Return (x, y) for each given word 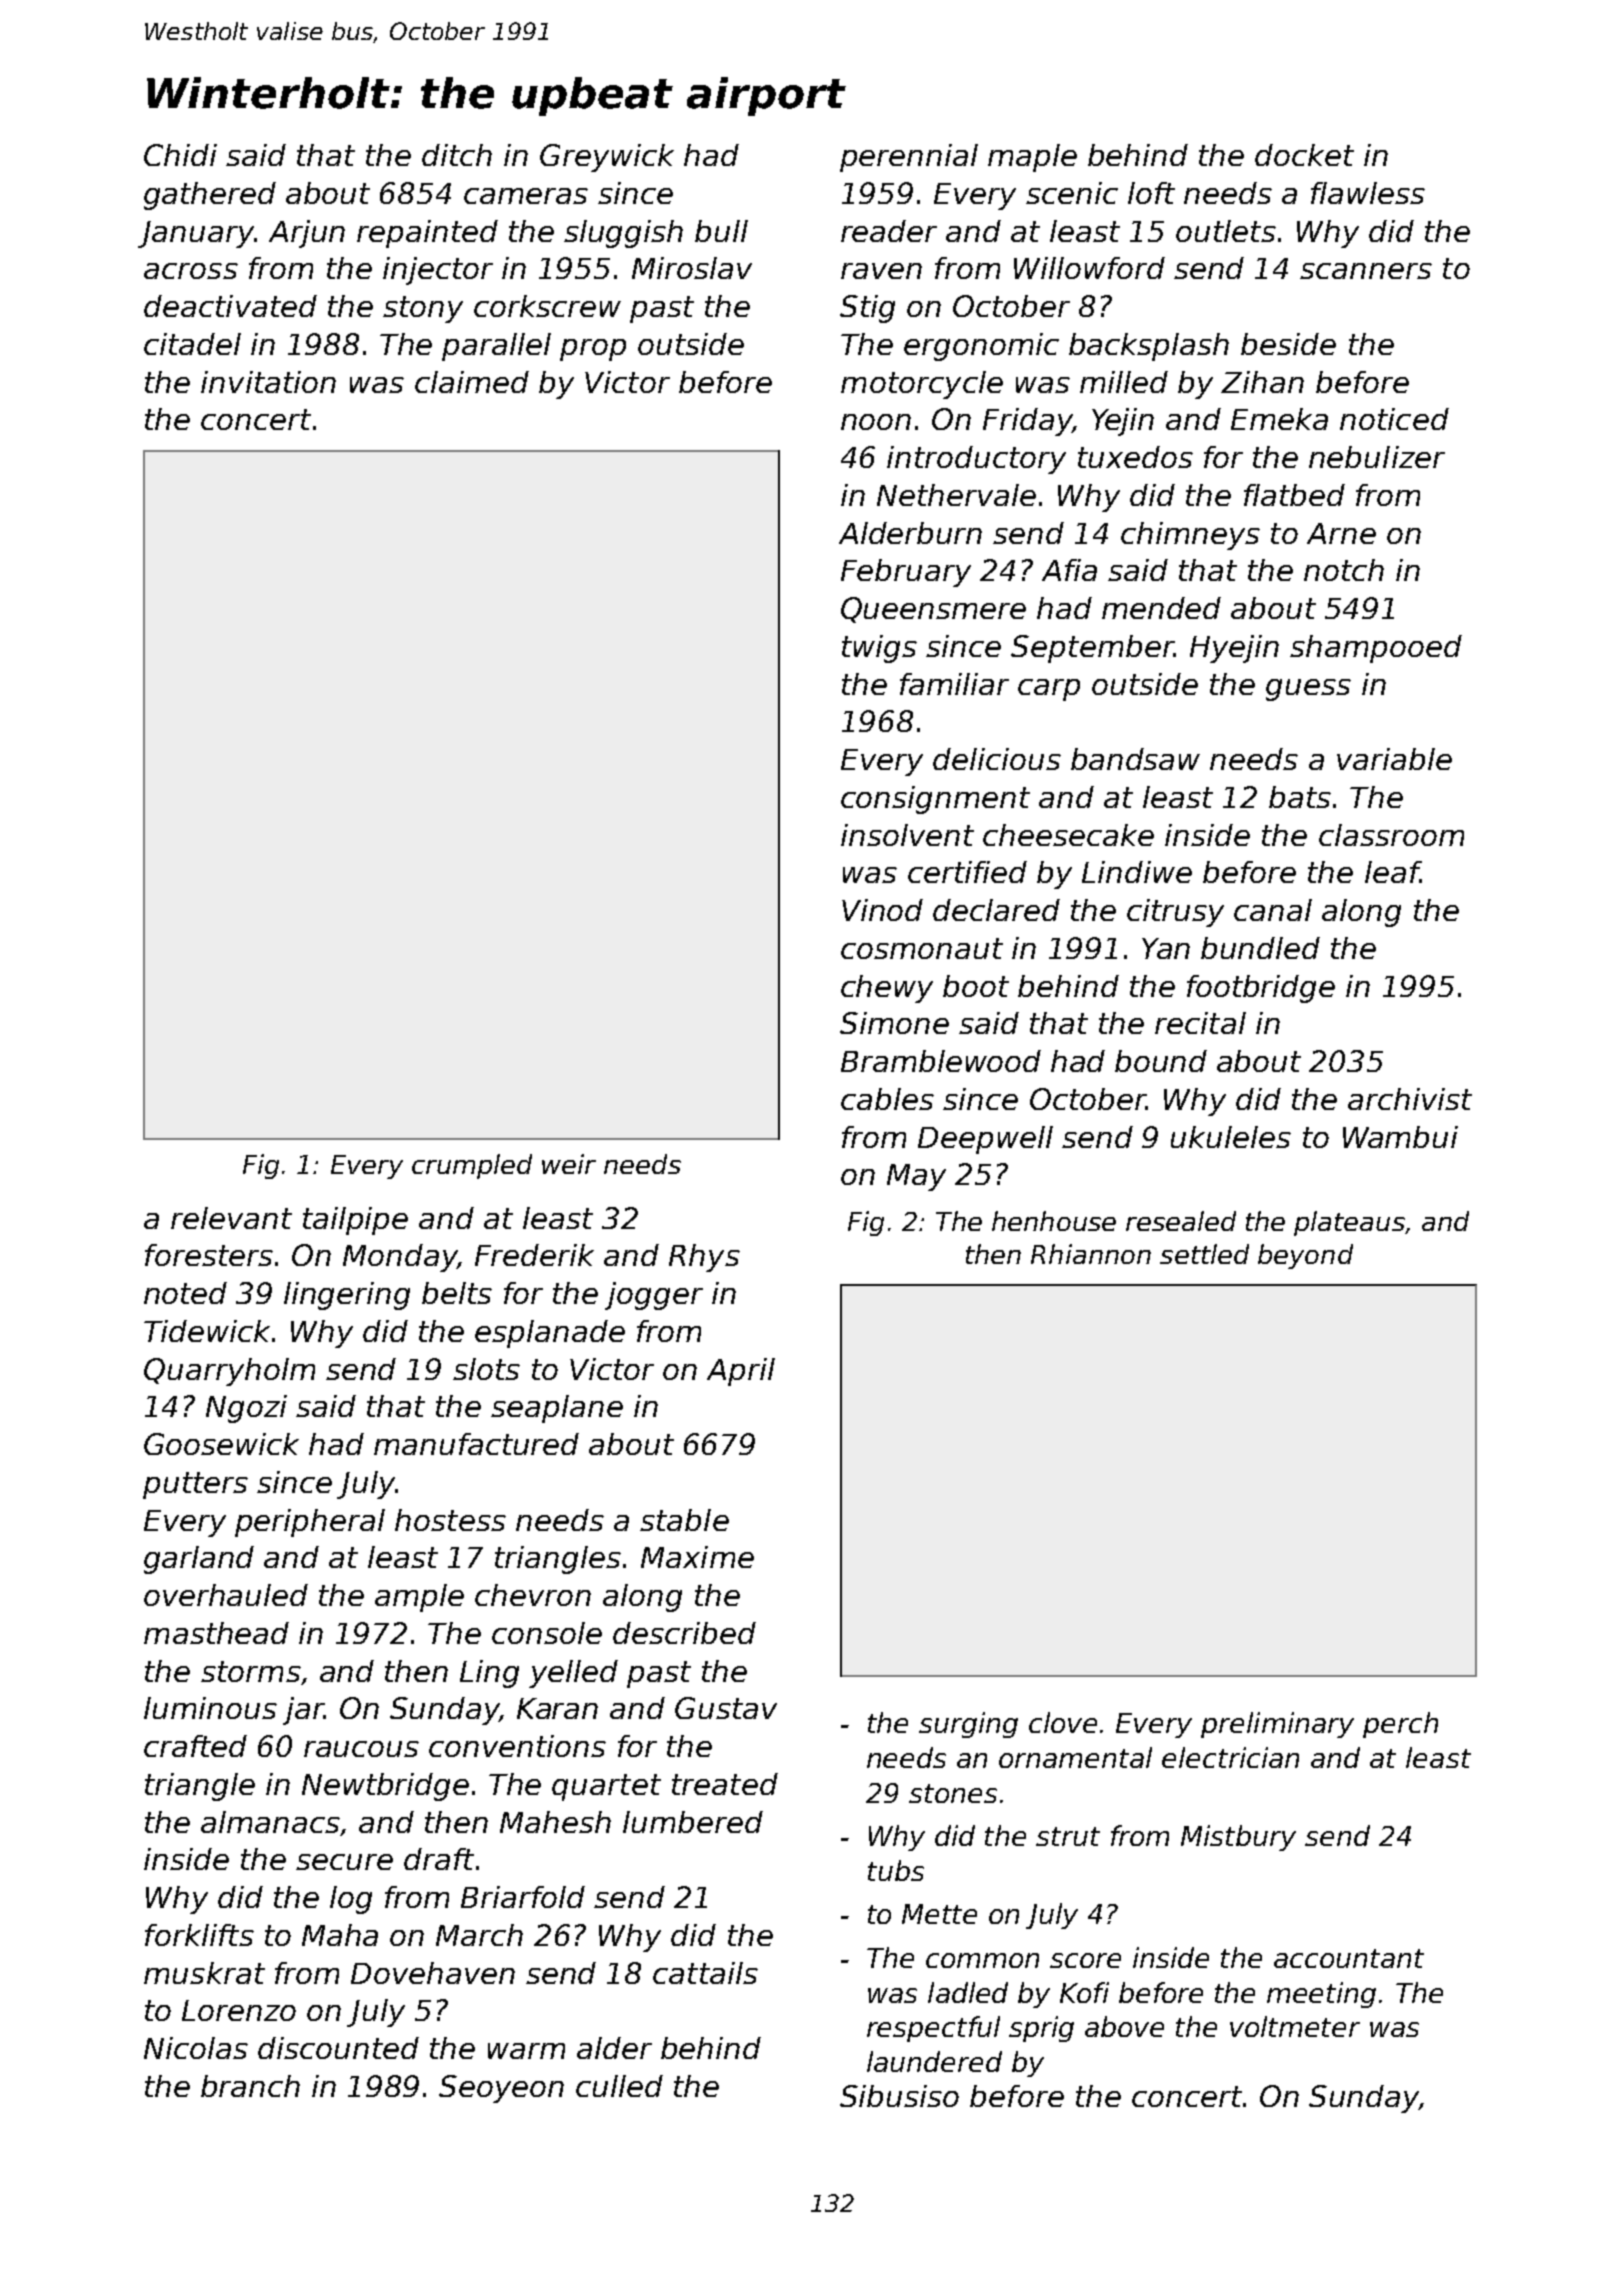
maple (1032, 158)
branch (250, 2086)
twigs (879, 649)
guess (1308, 690)
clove (1063, 1722)
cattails (705, 1973)
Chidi (180, 155)
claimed (472, 382)
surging (968, 1725)
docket (1304, 155)
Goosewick (221, 1444)
